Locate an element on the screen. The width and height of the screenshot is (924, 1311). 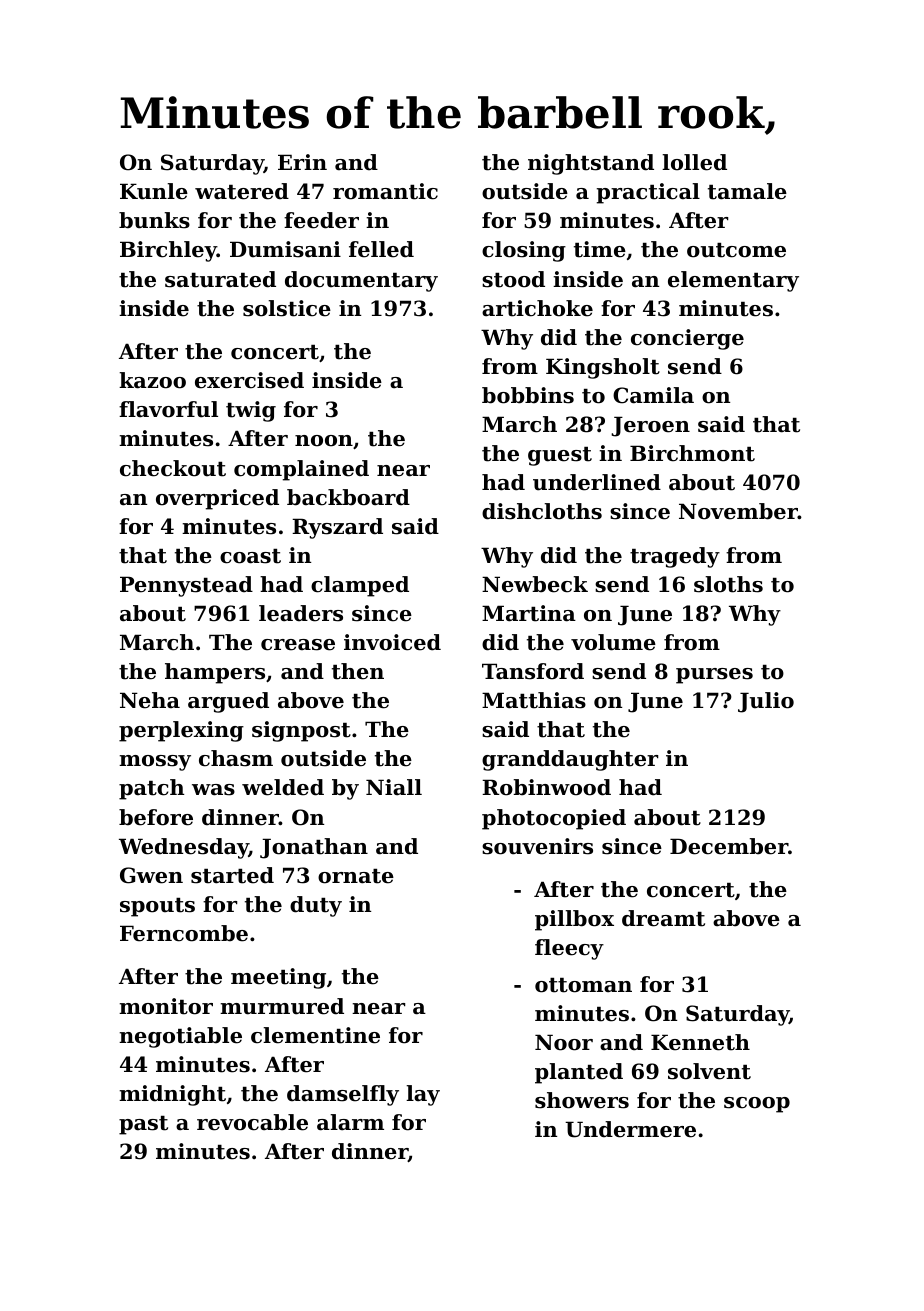
guest is located at coordinates (560, 456).
